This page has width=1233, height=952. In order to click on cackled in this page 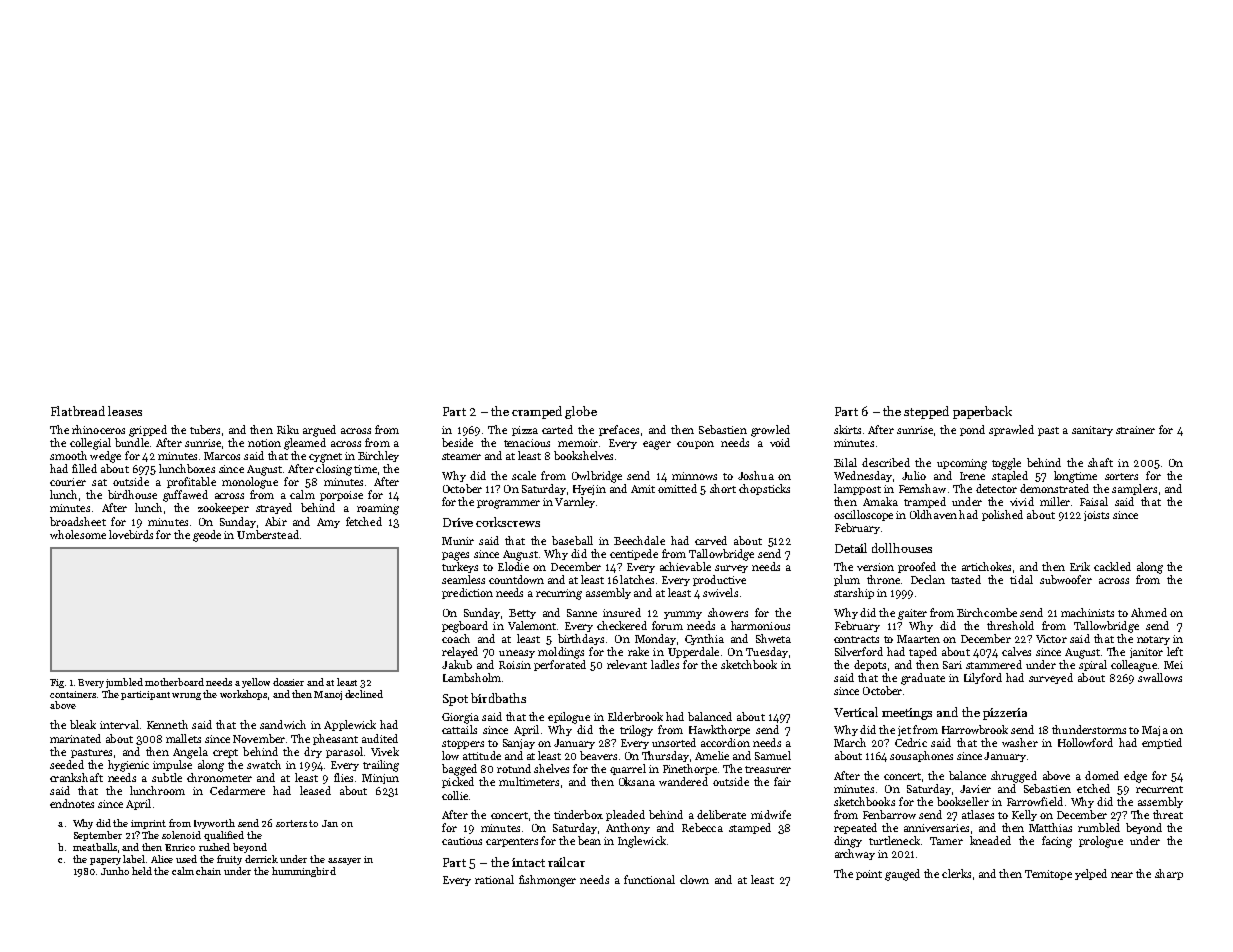, I will do `click(1112, 566)`.
